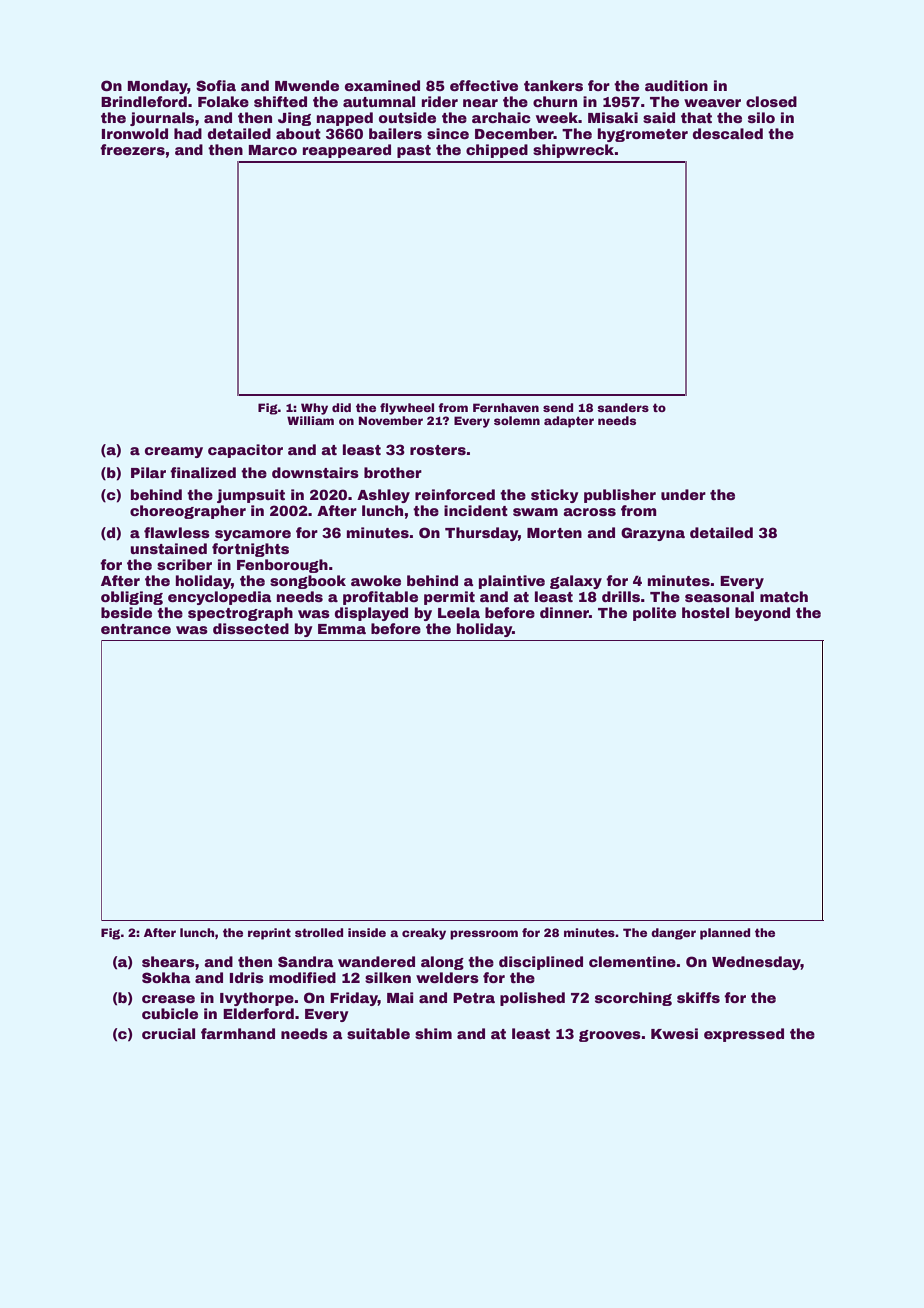  I want to click on Petra, so click(474, 998).
